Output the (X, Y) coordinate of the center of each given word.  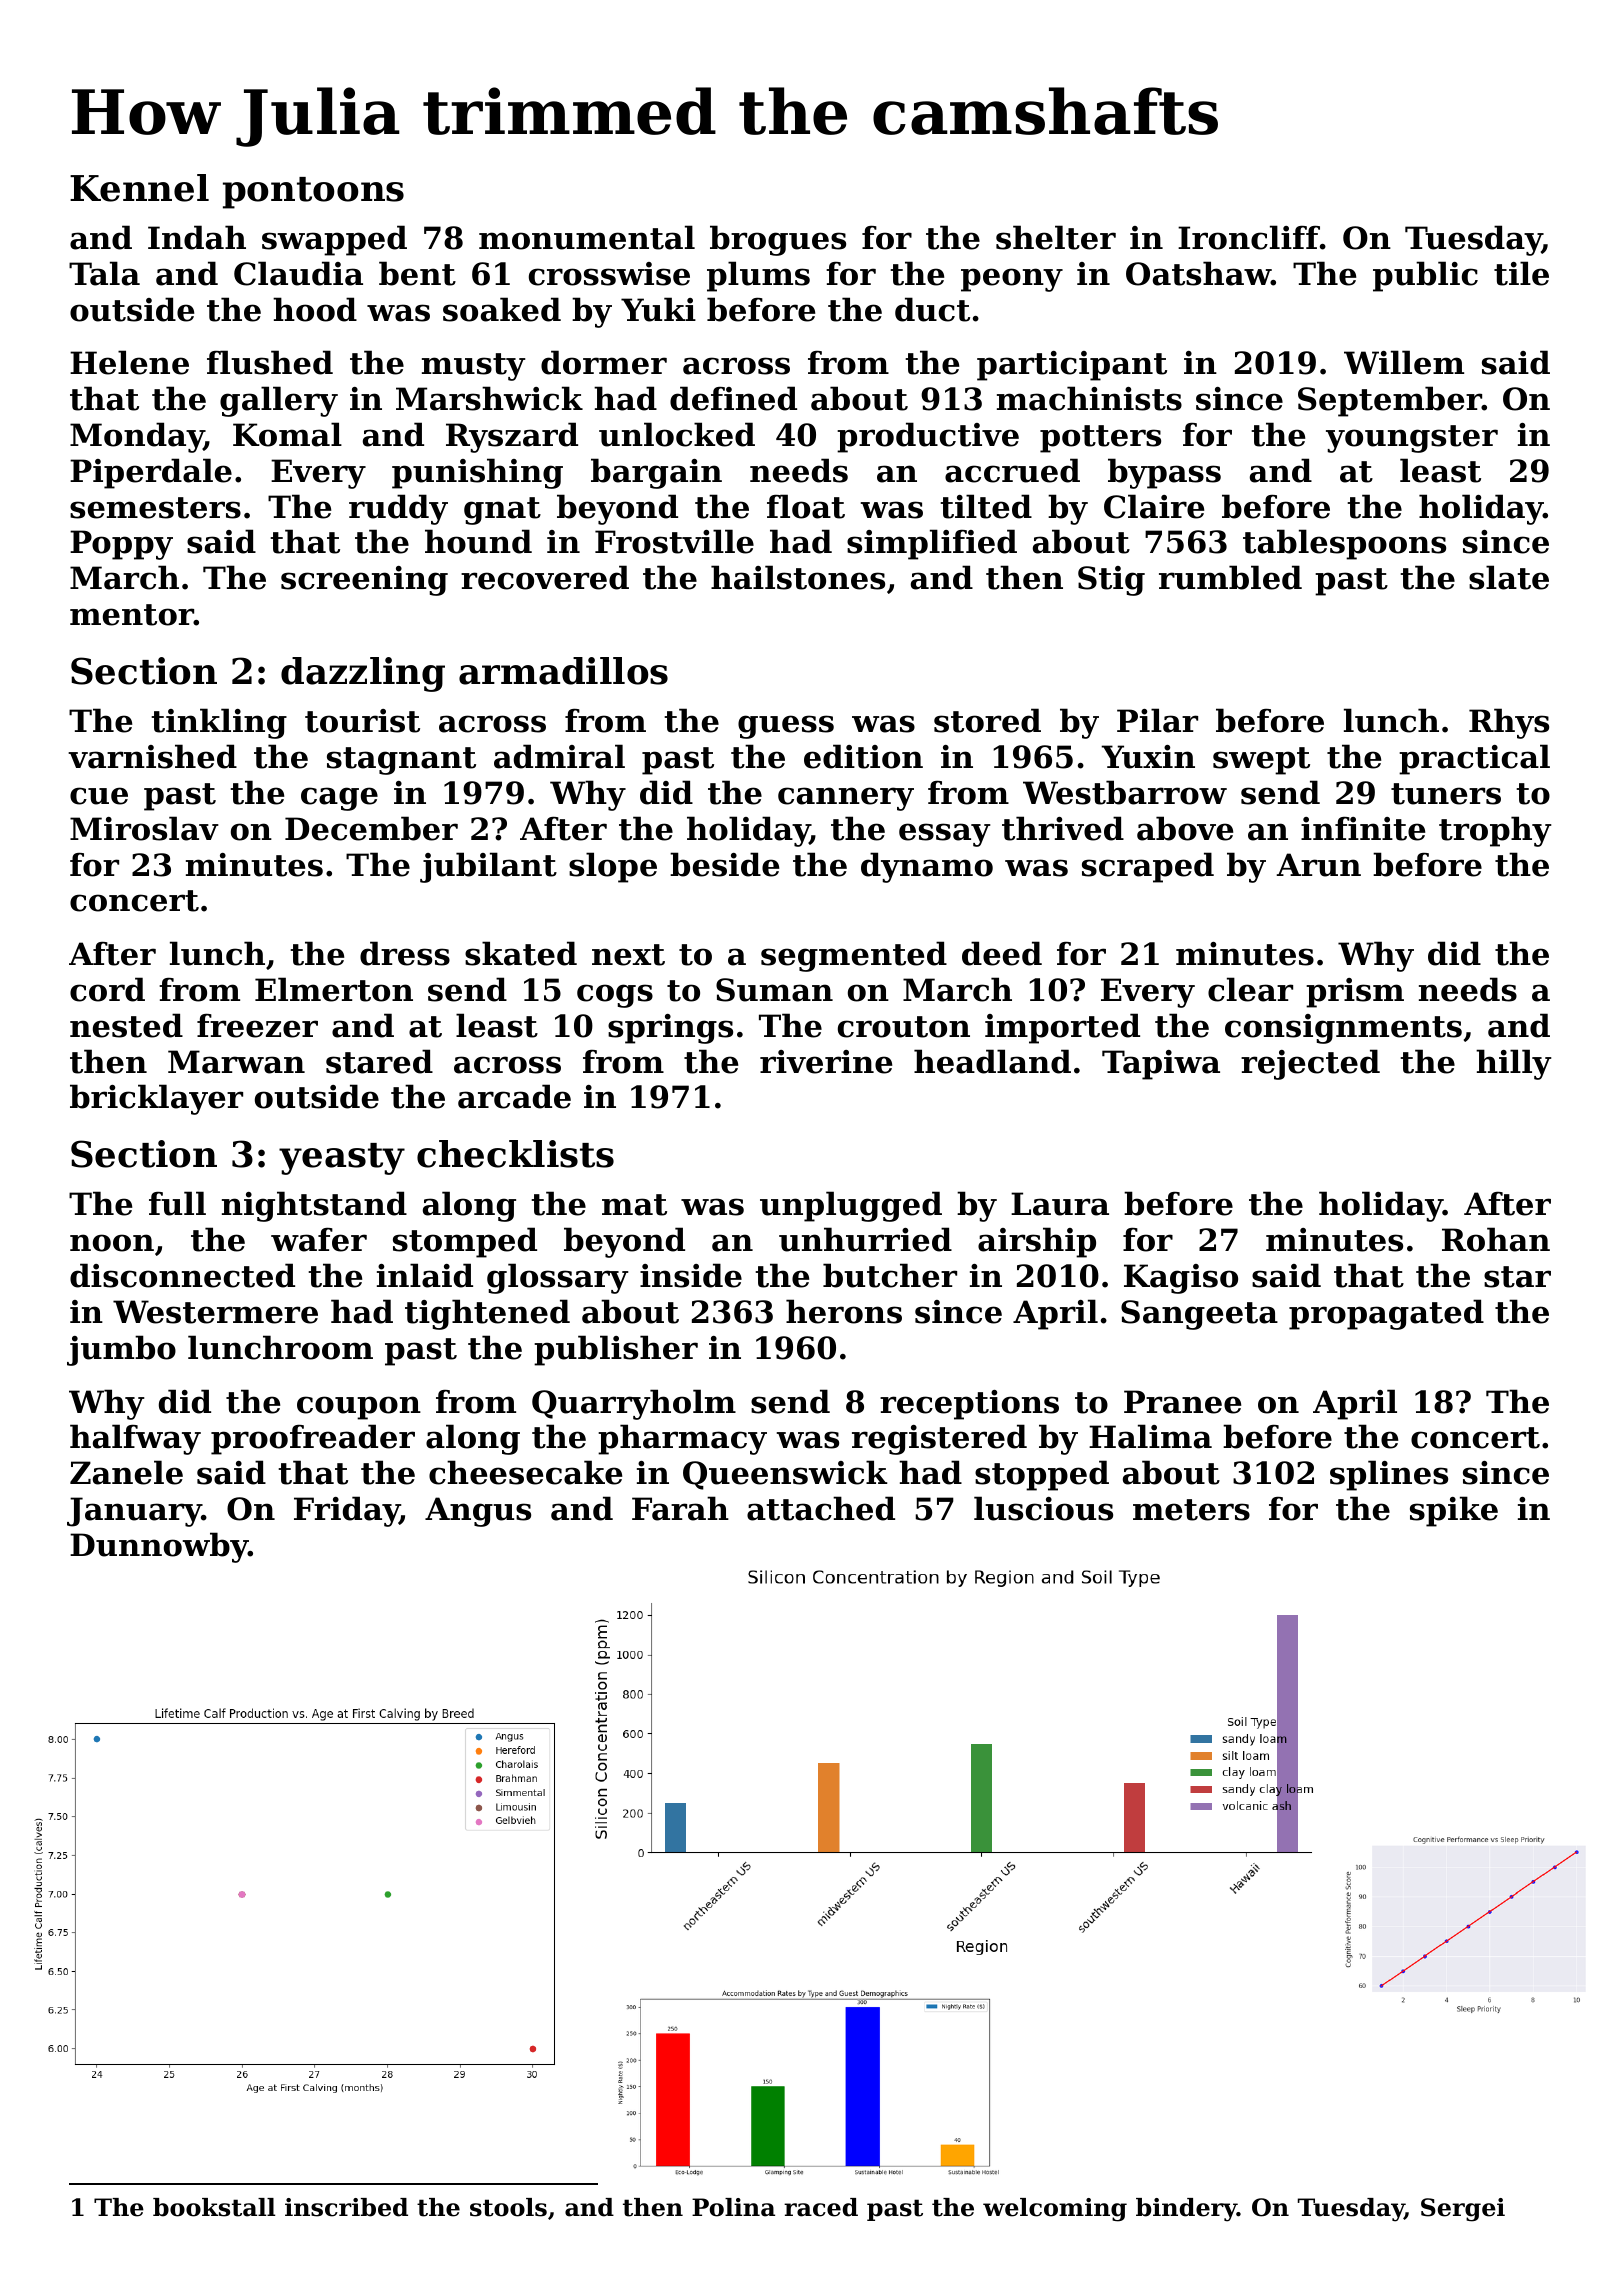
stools (508, 2207)
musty (473, 367)
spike (1454, 1511)
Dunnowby (159, 1547)
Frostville (674, 541)
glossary (557, 1278)
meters (1191, 1510)
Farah (680, 1508)
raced (821, 2207)
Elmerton (334, 989)
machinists (1089, 398)
